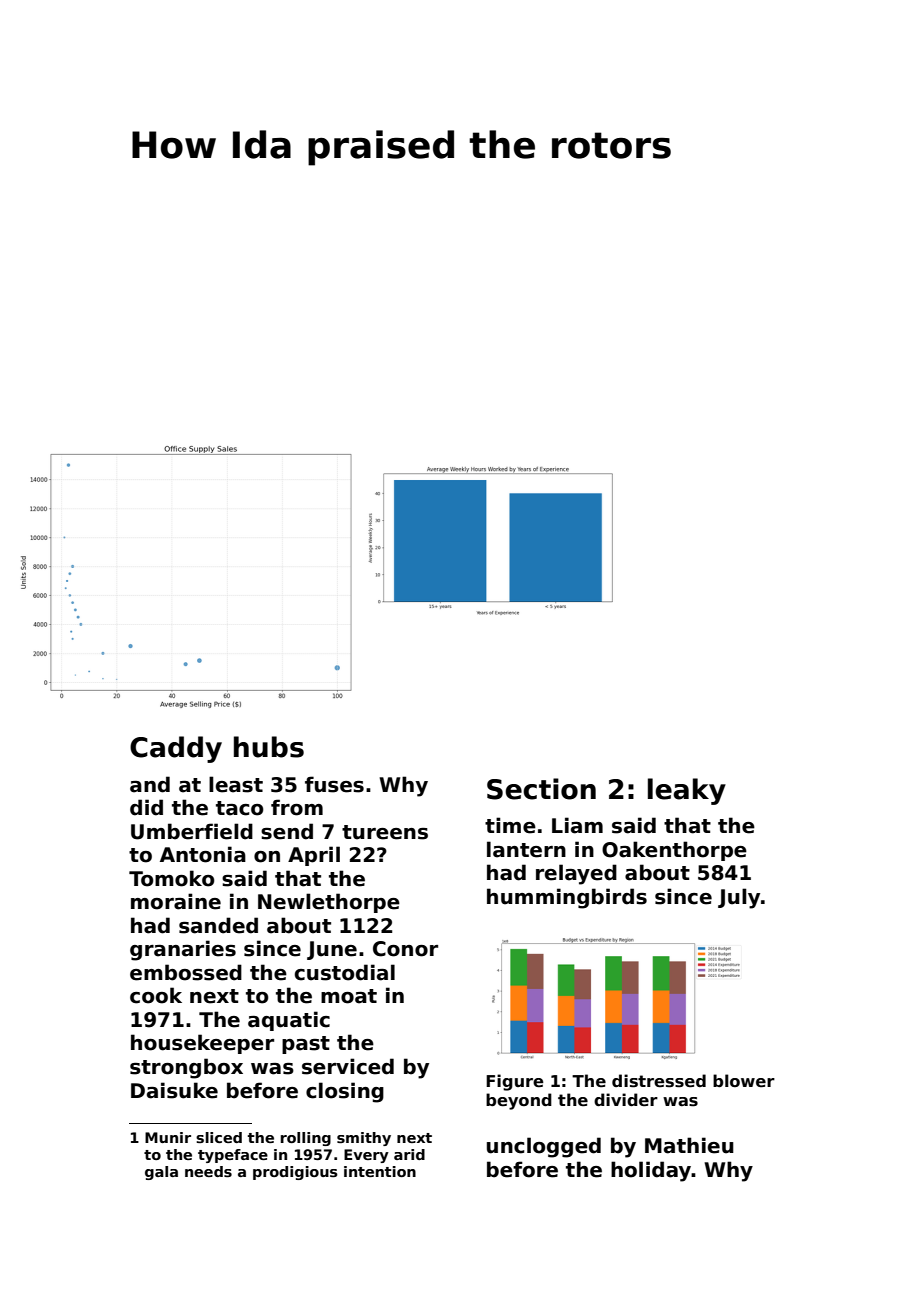  I want to click on distressed, so click(659, 1081).
